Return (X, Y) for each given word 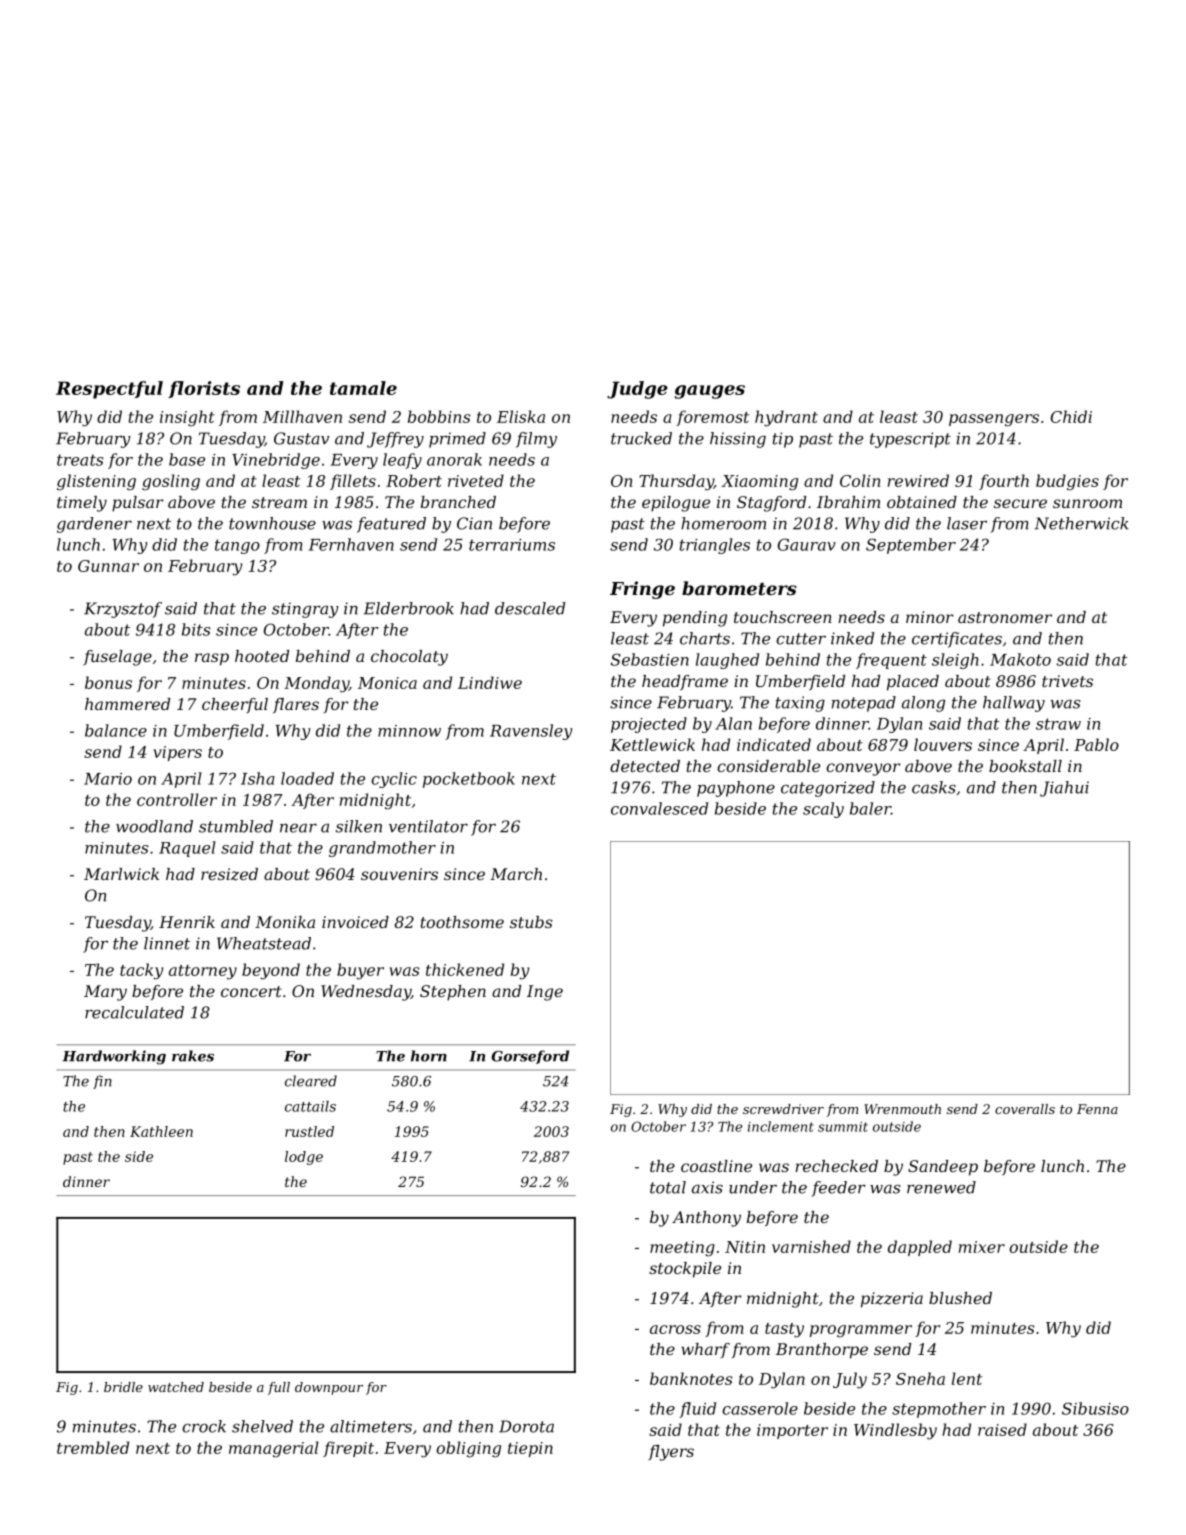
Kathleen (161, 1131)
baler (870, 808)
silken (359, 826)
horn (429, 1056)
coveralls (1025, 1109)
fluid (697, 1410)
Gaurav (807, 544)
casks (934, 787)
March (516, 874)
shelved (262, 1426)
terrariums (512, 545)
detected (645, 766)
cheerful (235, 705)
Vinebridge (276, 461)
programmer (861, 1331)
